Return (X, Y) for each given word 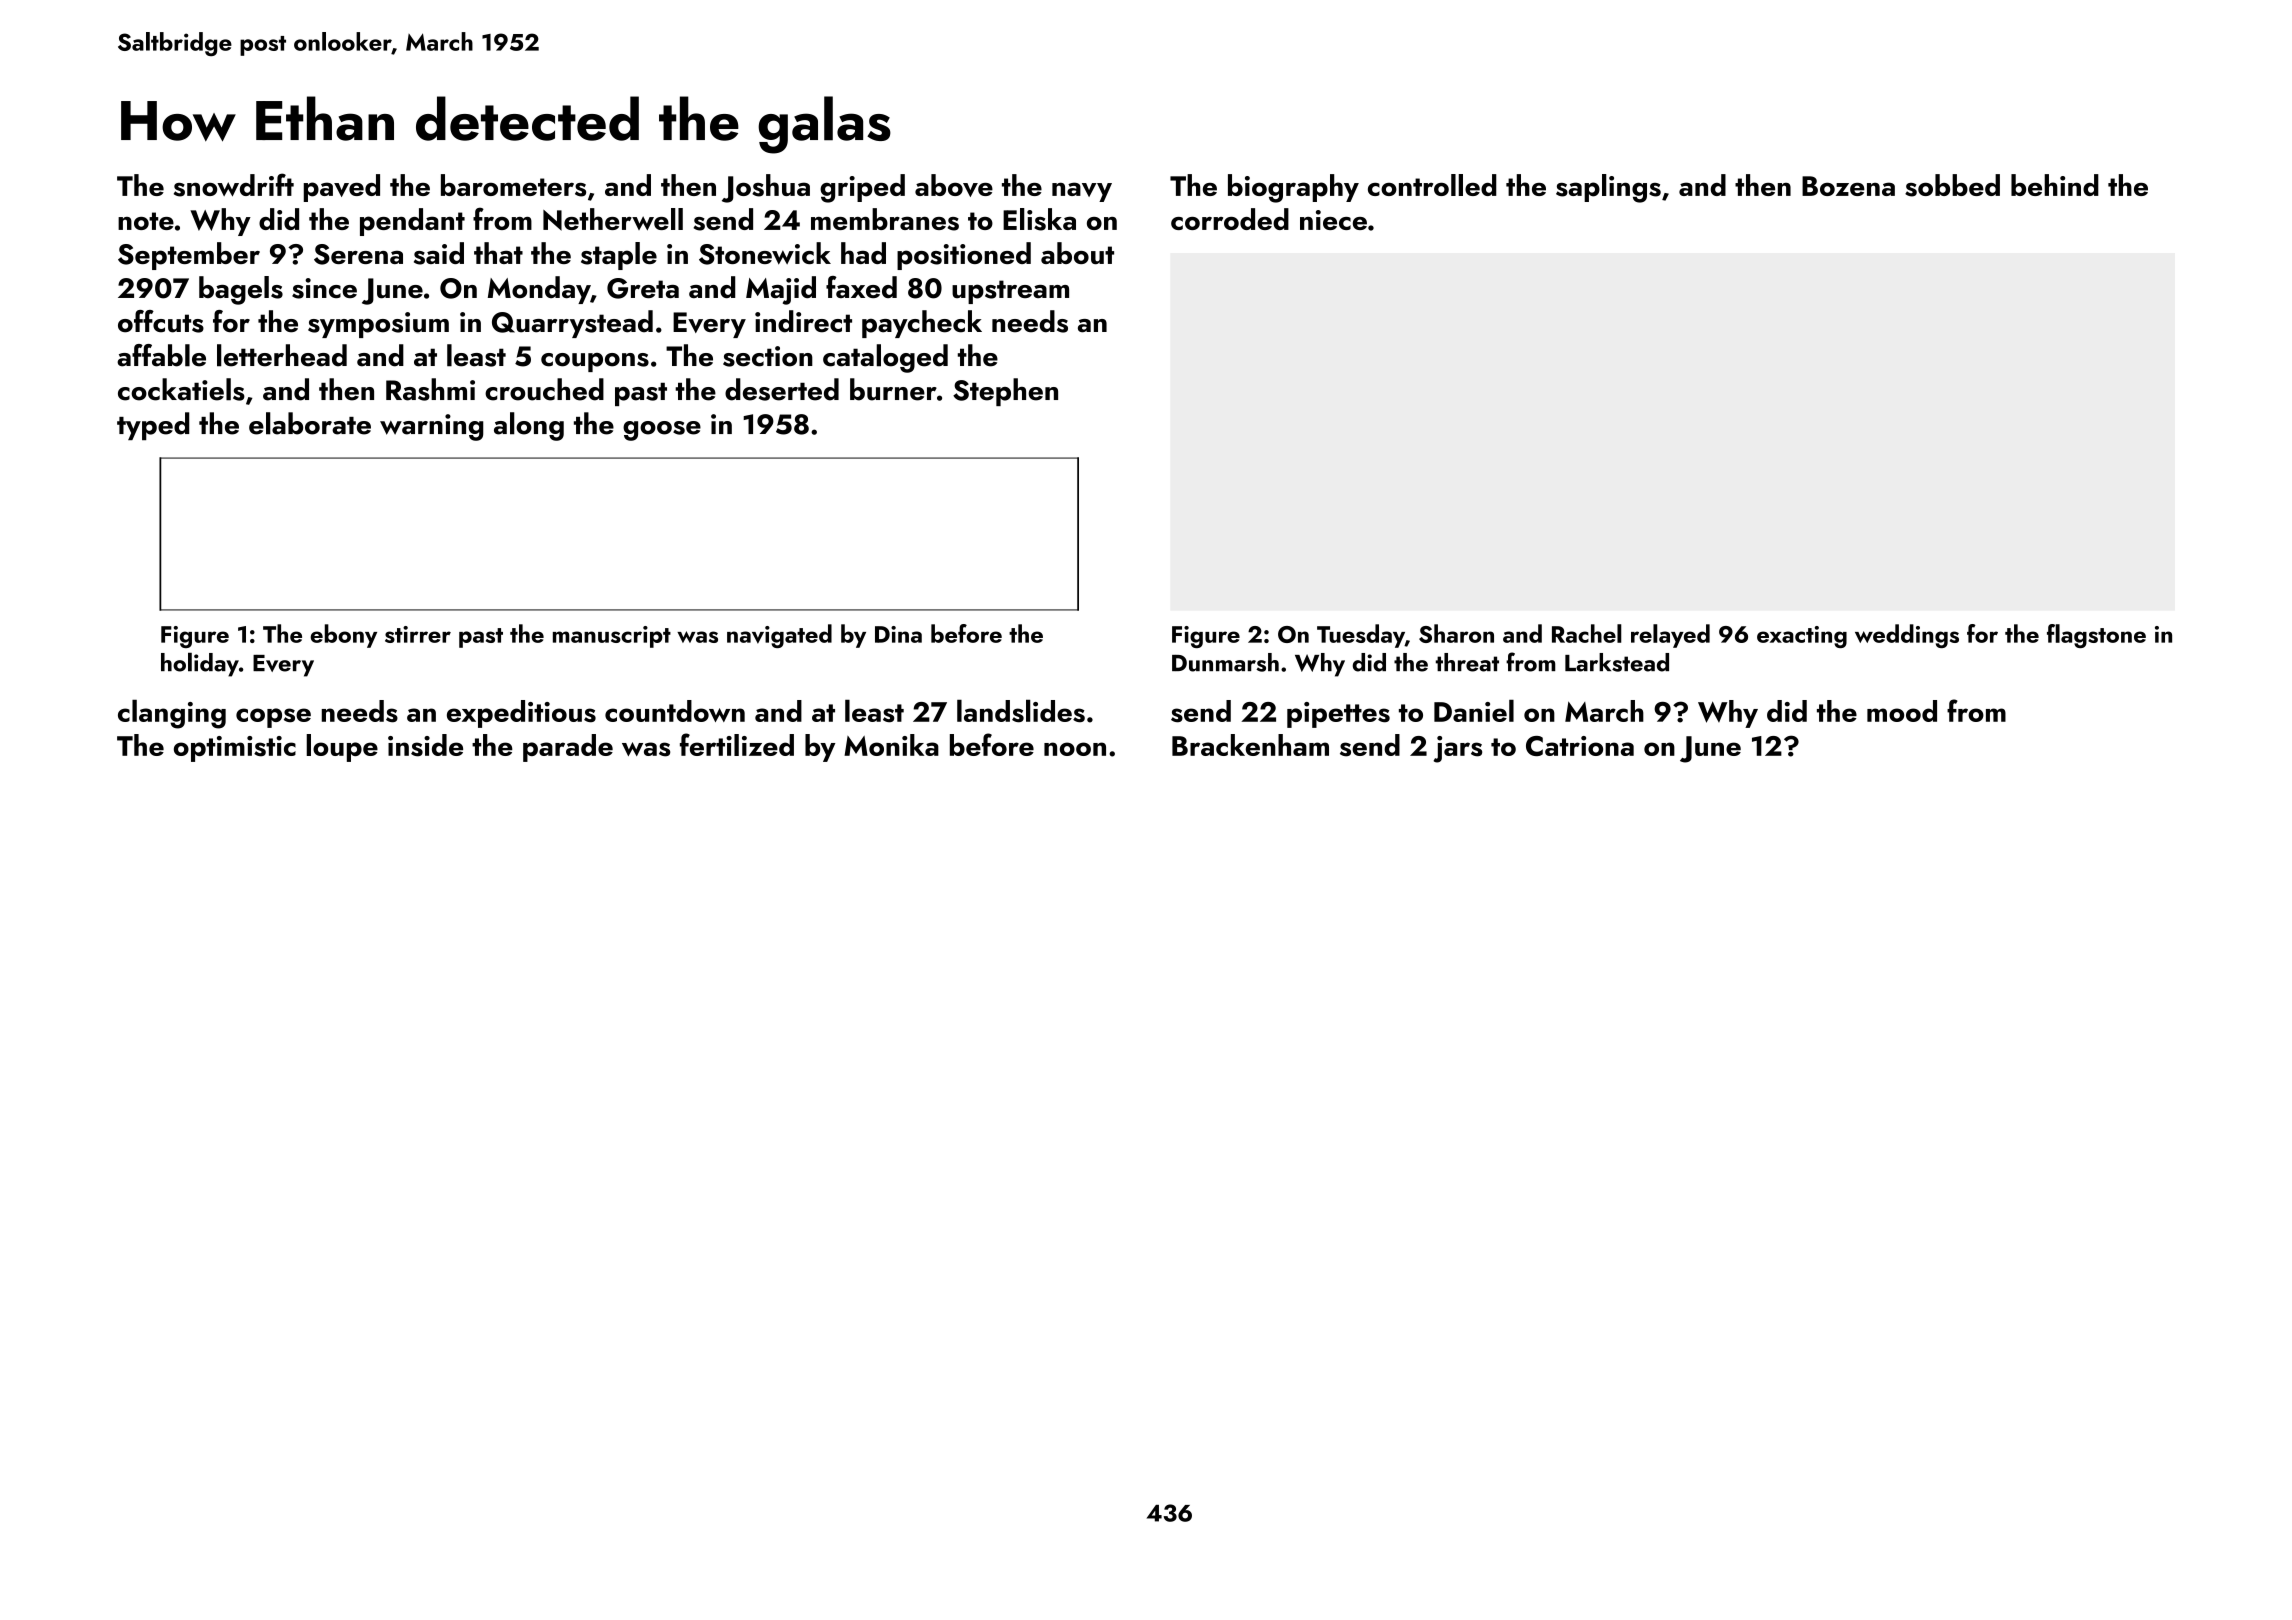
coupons (595, 362)
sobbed (1952, 185)
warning (431, 427)
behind (2055, 185)
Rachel (1587, 633)
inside (425, 745)
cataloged (885, 358)
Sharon (1456, 633)
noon (1075, 749)
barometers (513, 185)
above (954, 185)
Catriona (1580, 746)
